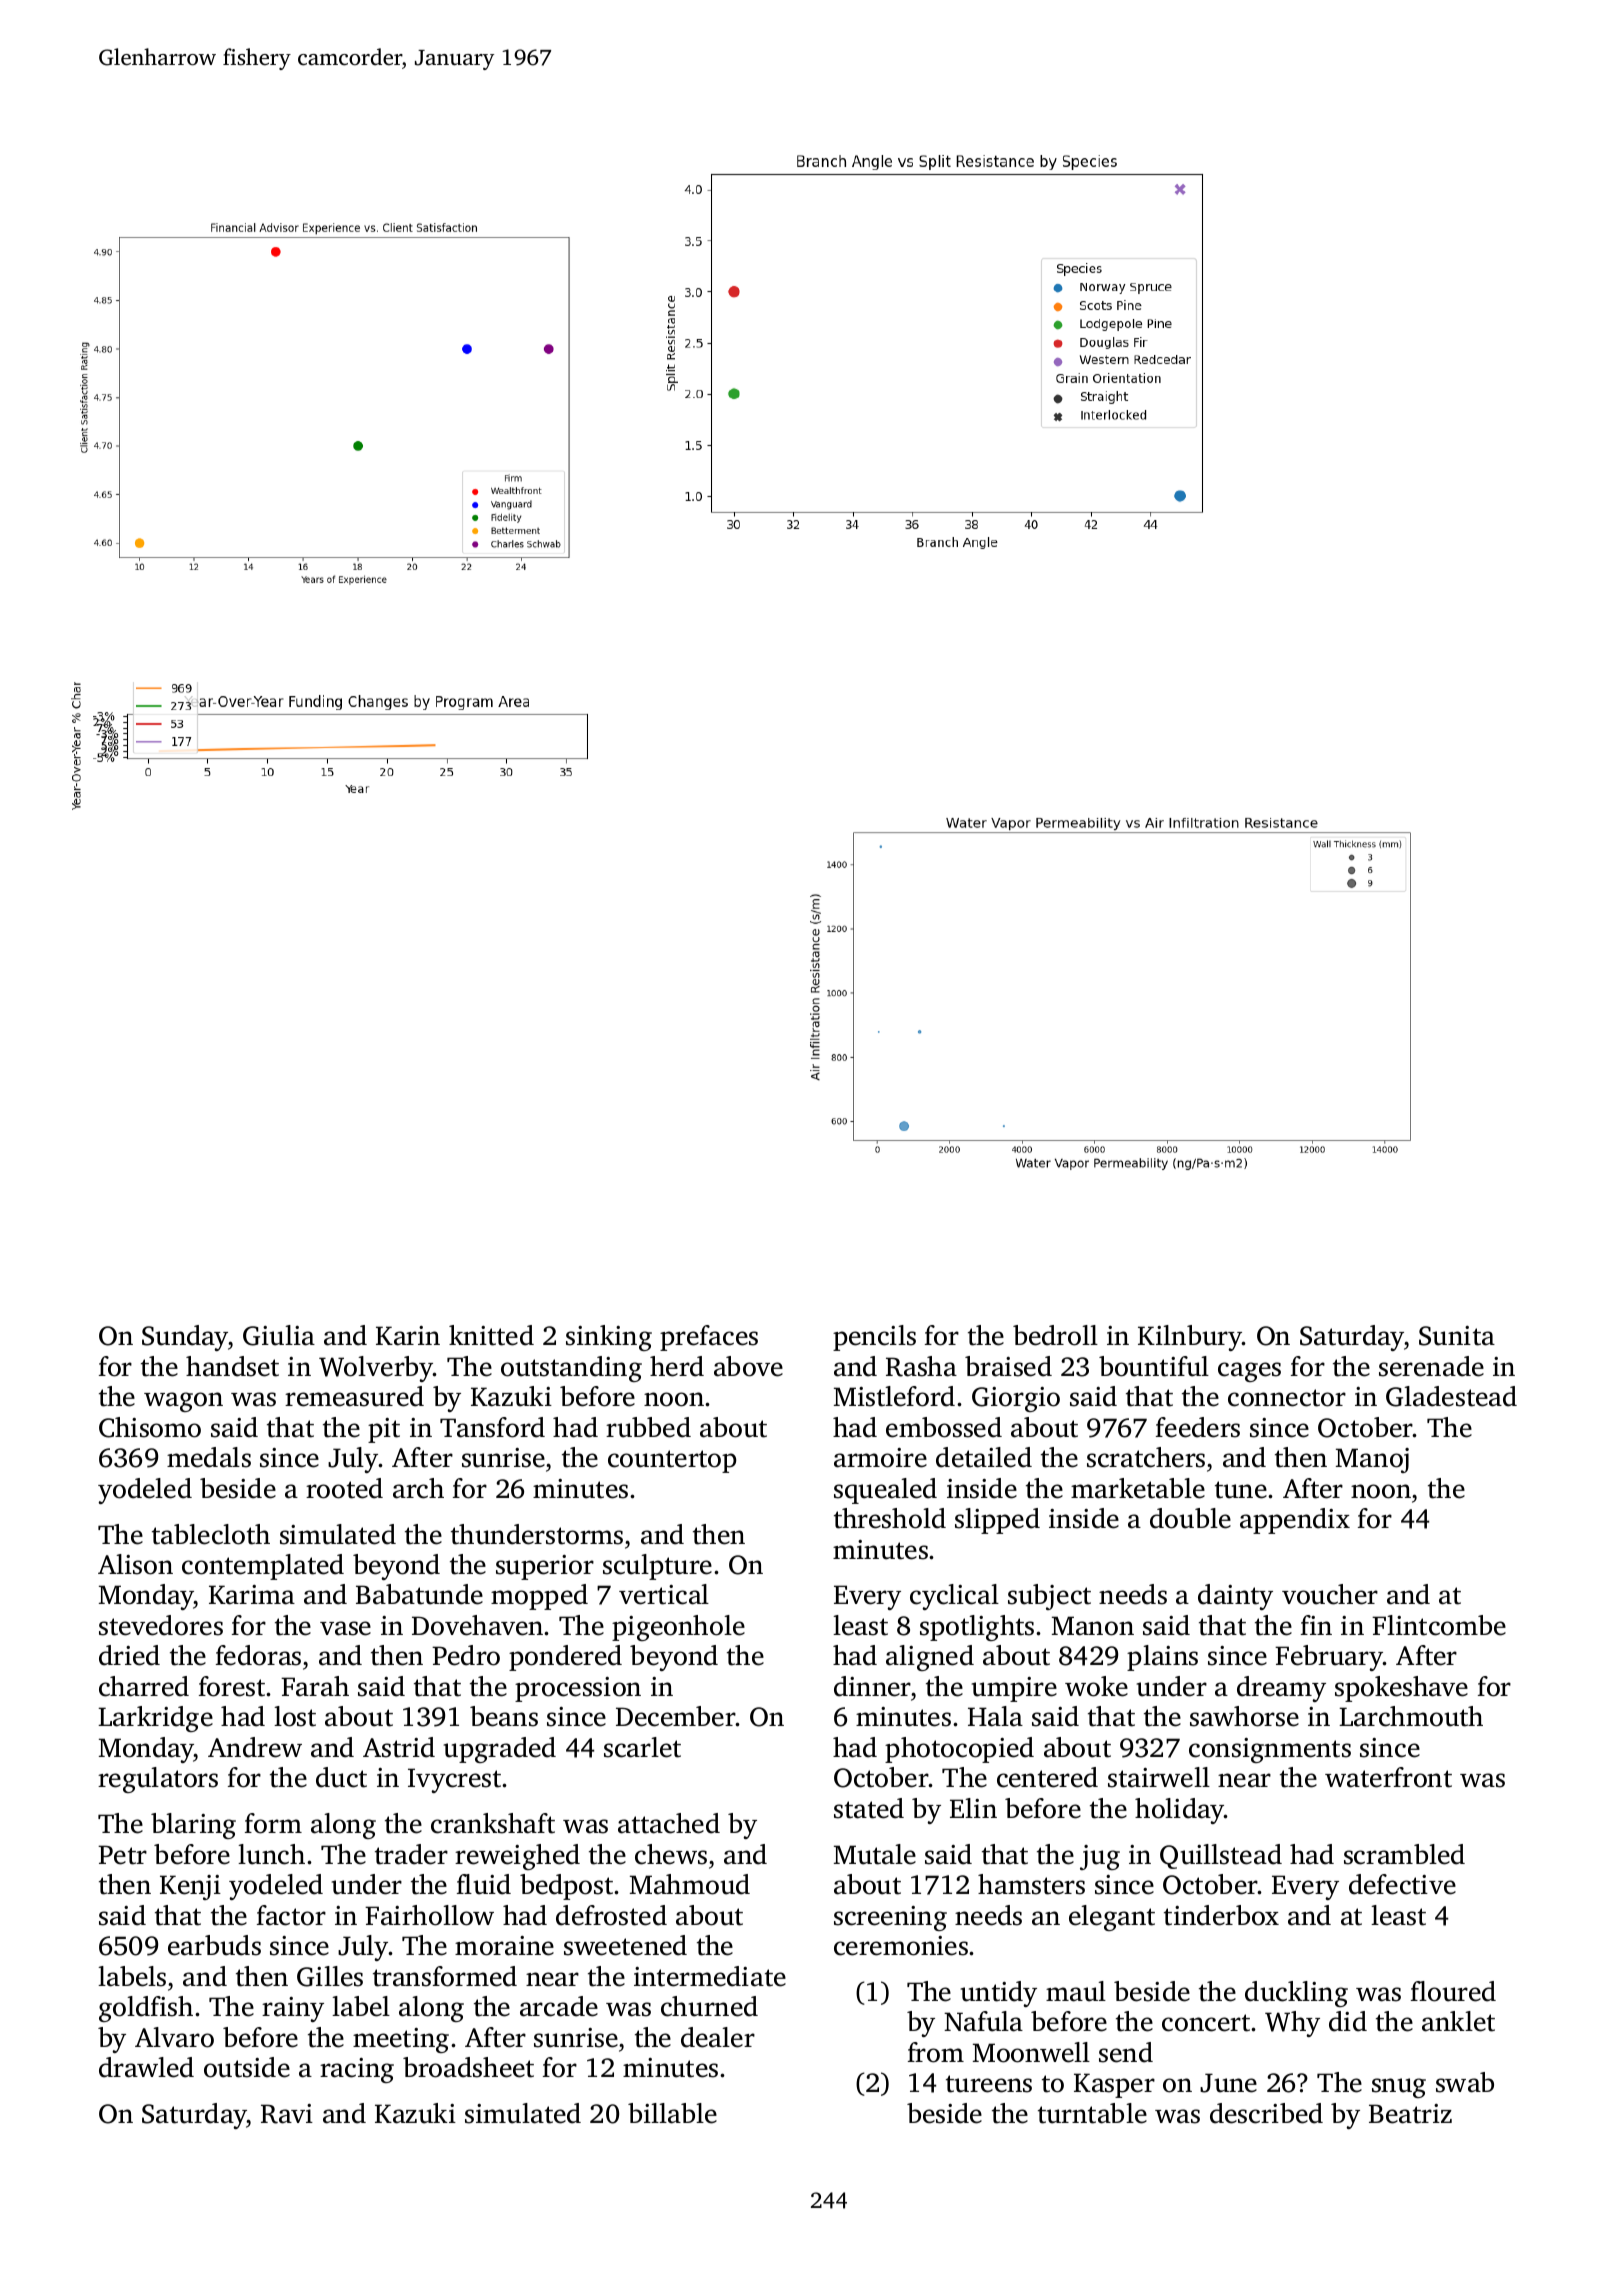  Describe the element at coordinates (672, 2113) in the screenshot. I see `billable` at that location.
